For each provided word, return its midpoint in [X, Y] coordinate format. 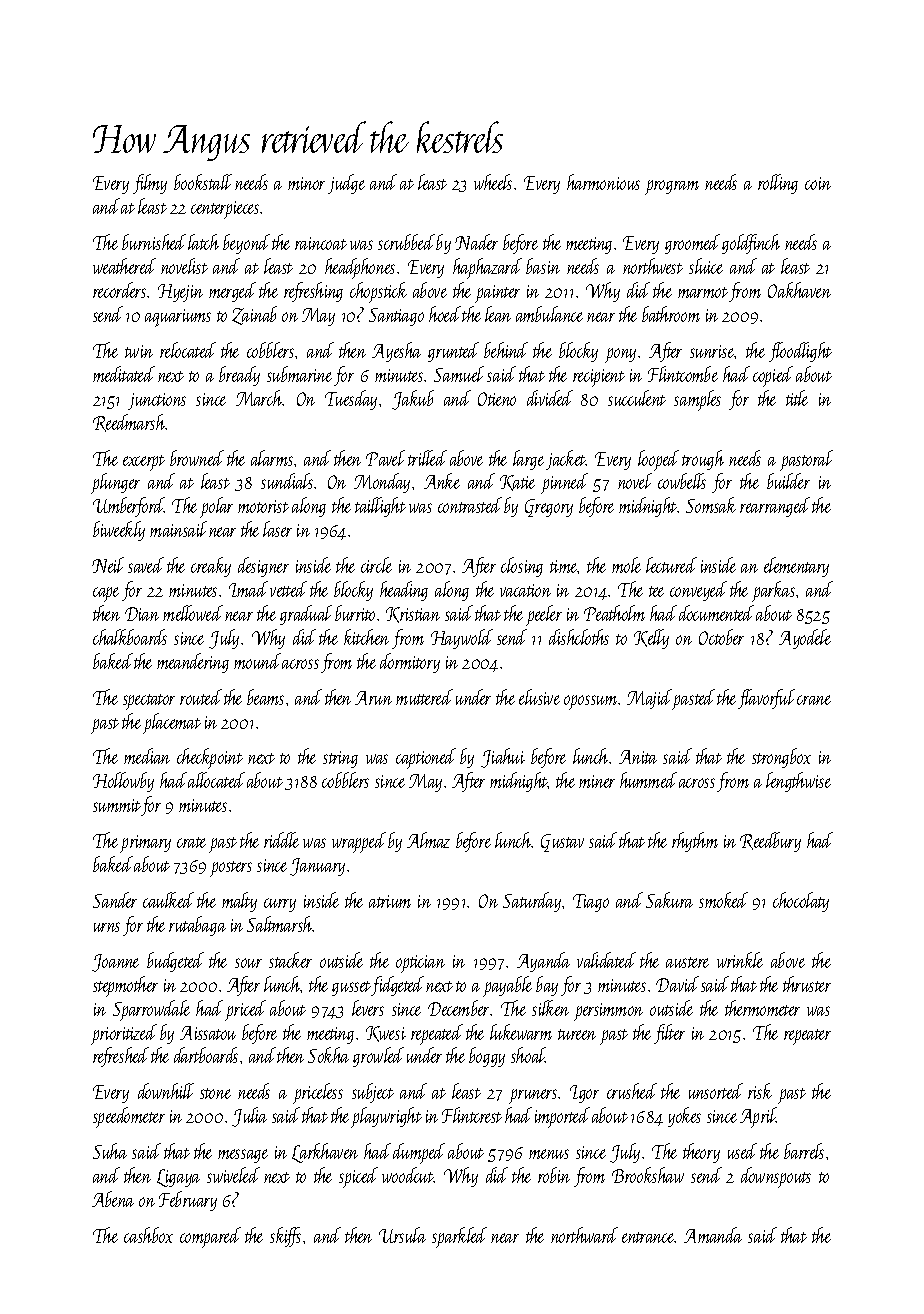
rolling [778, 184]
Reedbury [770, 842]
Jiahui [503, 758]
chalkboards [130, 637]
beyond [246, 244]
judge [346, 184]
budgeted [175, 962]
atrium [390, 901]
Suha [110, 1151]
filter [669, 1034]
